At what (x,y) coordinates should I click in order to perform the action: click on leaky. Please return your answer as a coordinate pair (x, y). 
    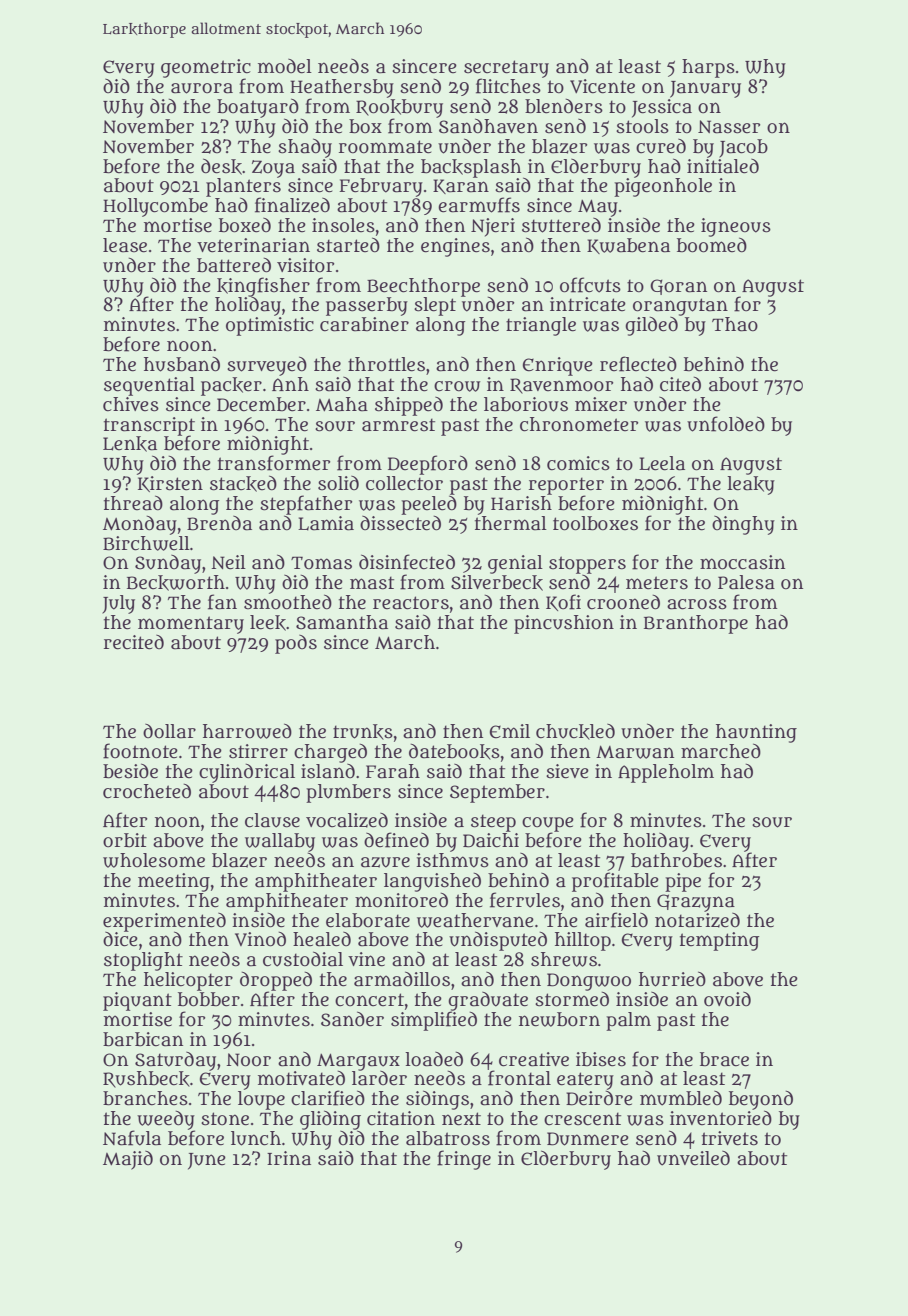
    Looking at the image, I should click on (751, 485).
